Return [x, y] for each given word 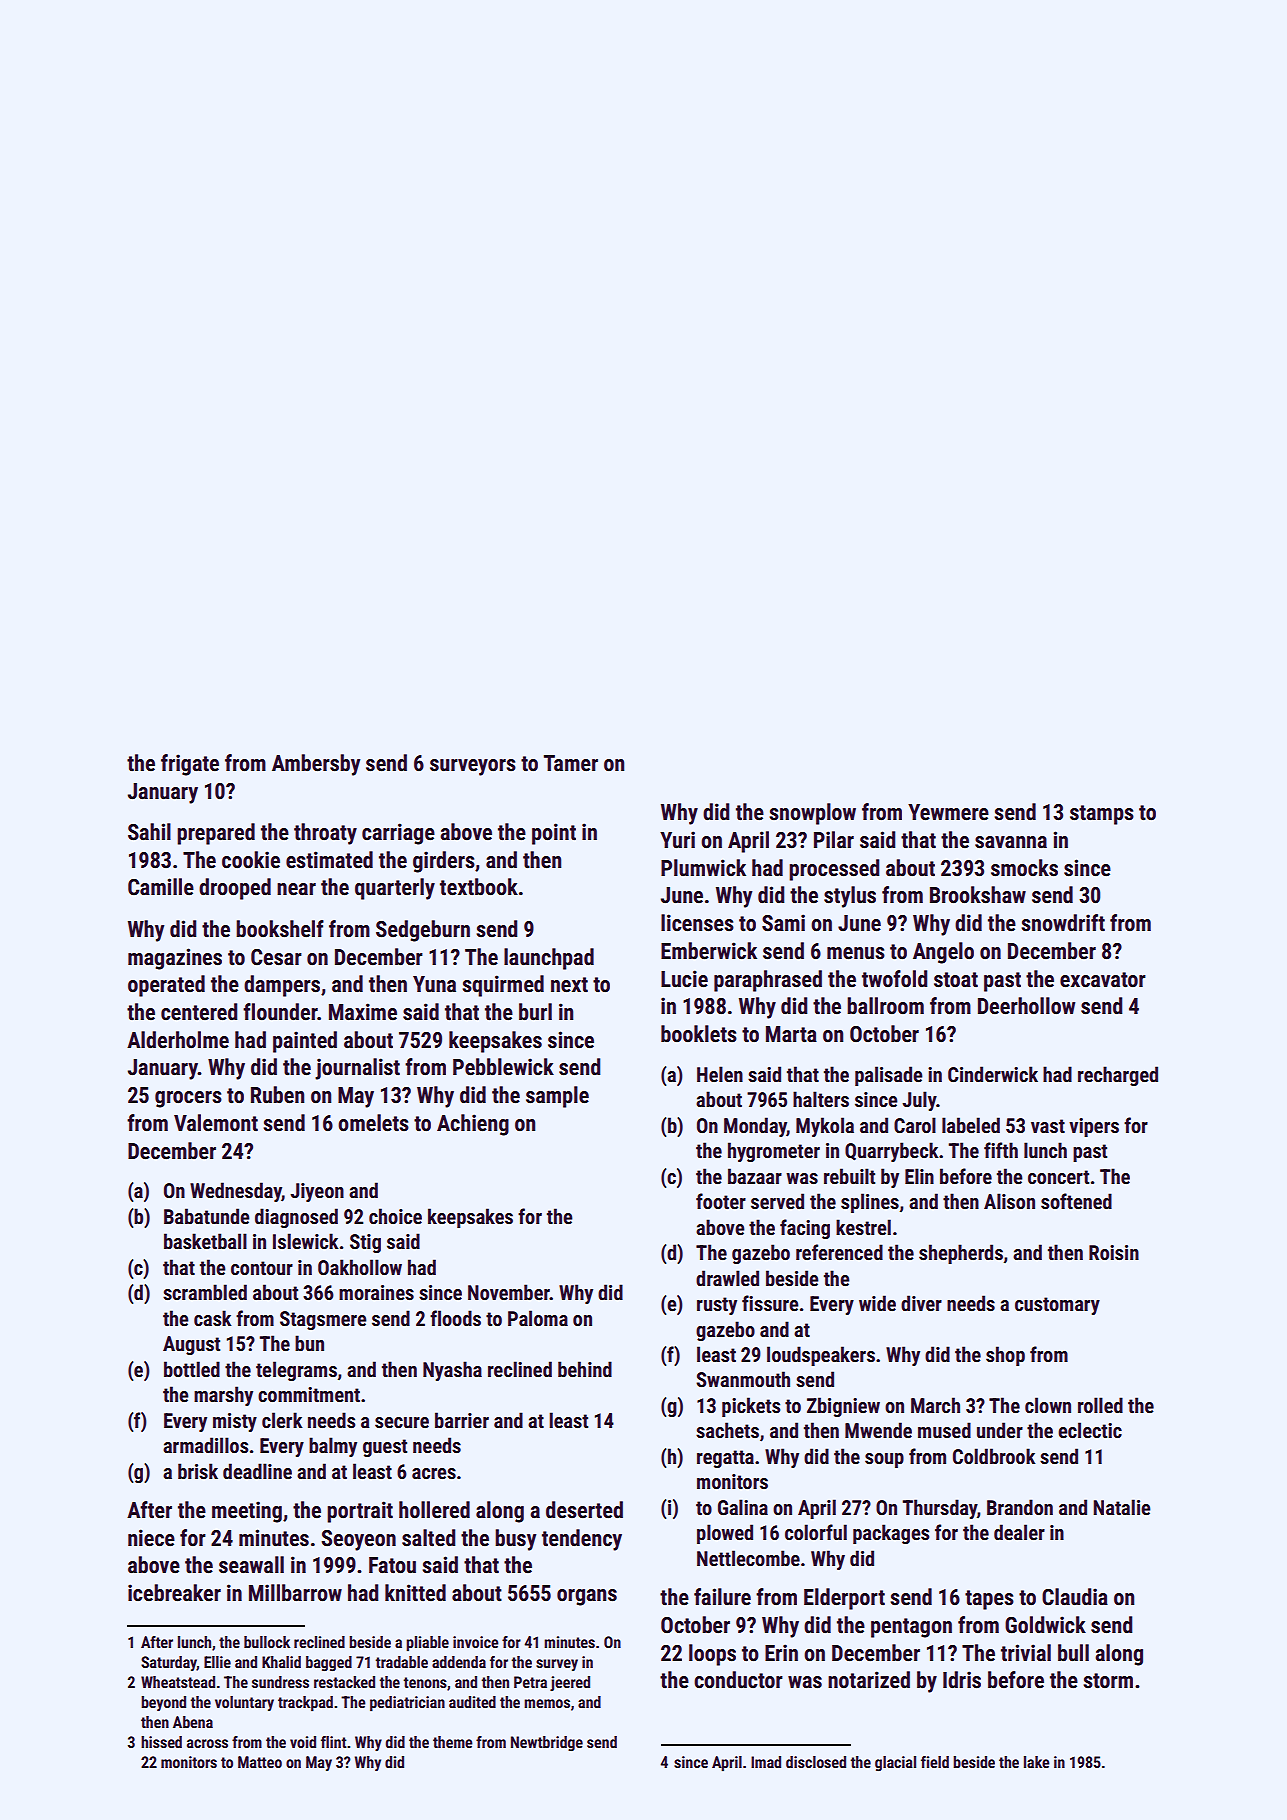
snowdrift [1063, 923]
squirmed [503, 986]
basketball [205, 1241]
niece [151, 1538]
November [509, 1292]
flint [334, 1742]
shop [1005, 1356]
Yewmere [948, 812]
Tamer [571, 763]
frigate [190, 765]
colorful [816, 1532]
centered [199, 1012]
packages [891, 1534]
